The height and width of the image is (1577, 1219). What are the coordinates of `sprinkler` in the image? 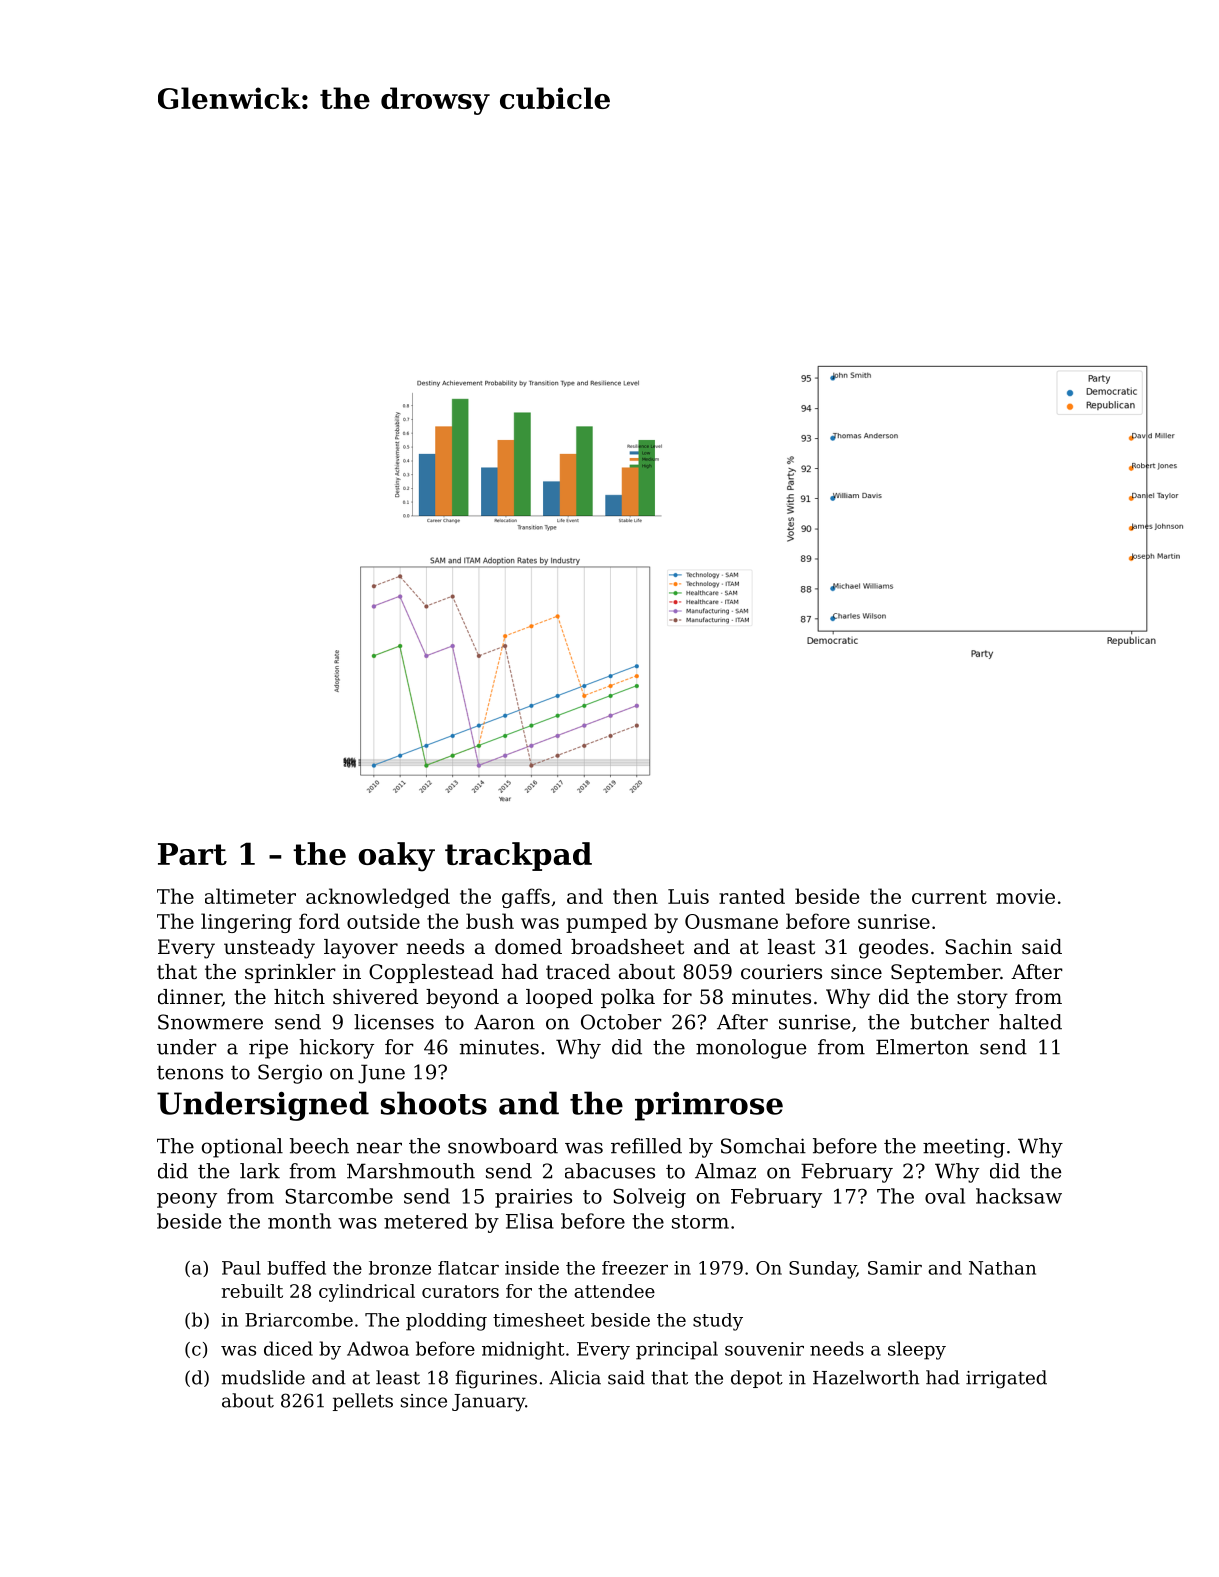 It's located at (290, 973).
